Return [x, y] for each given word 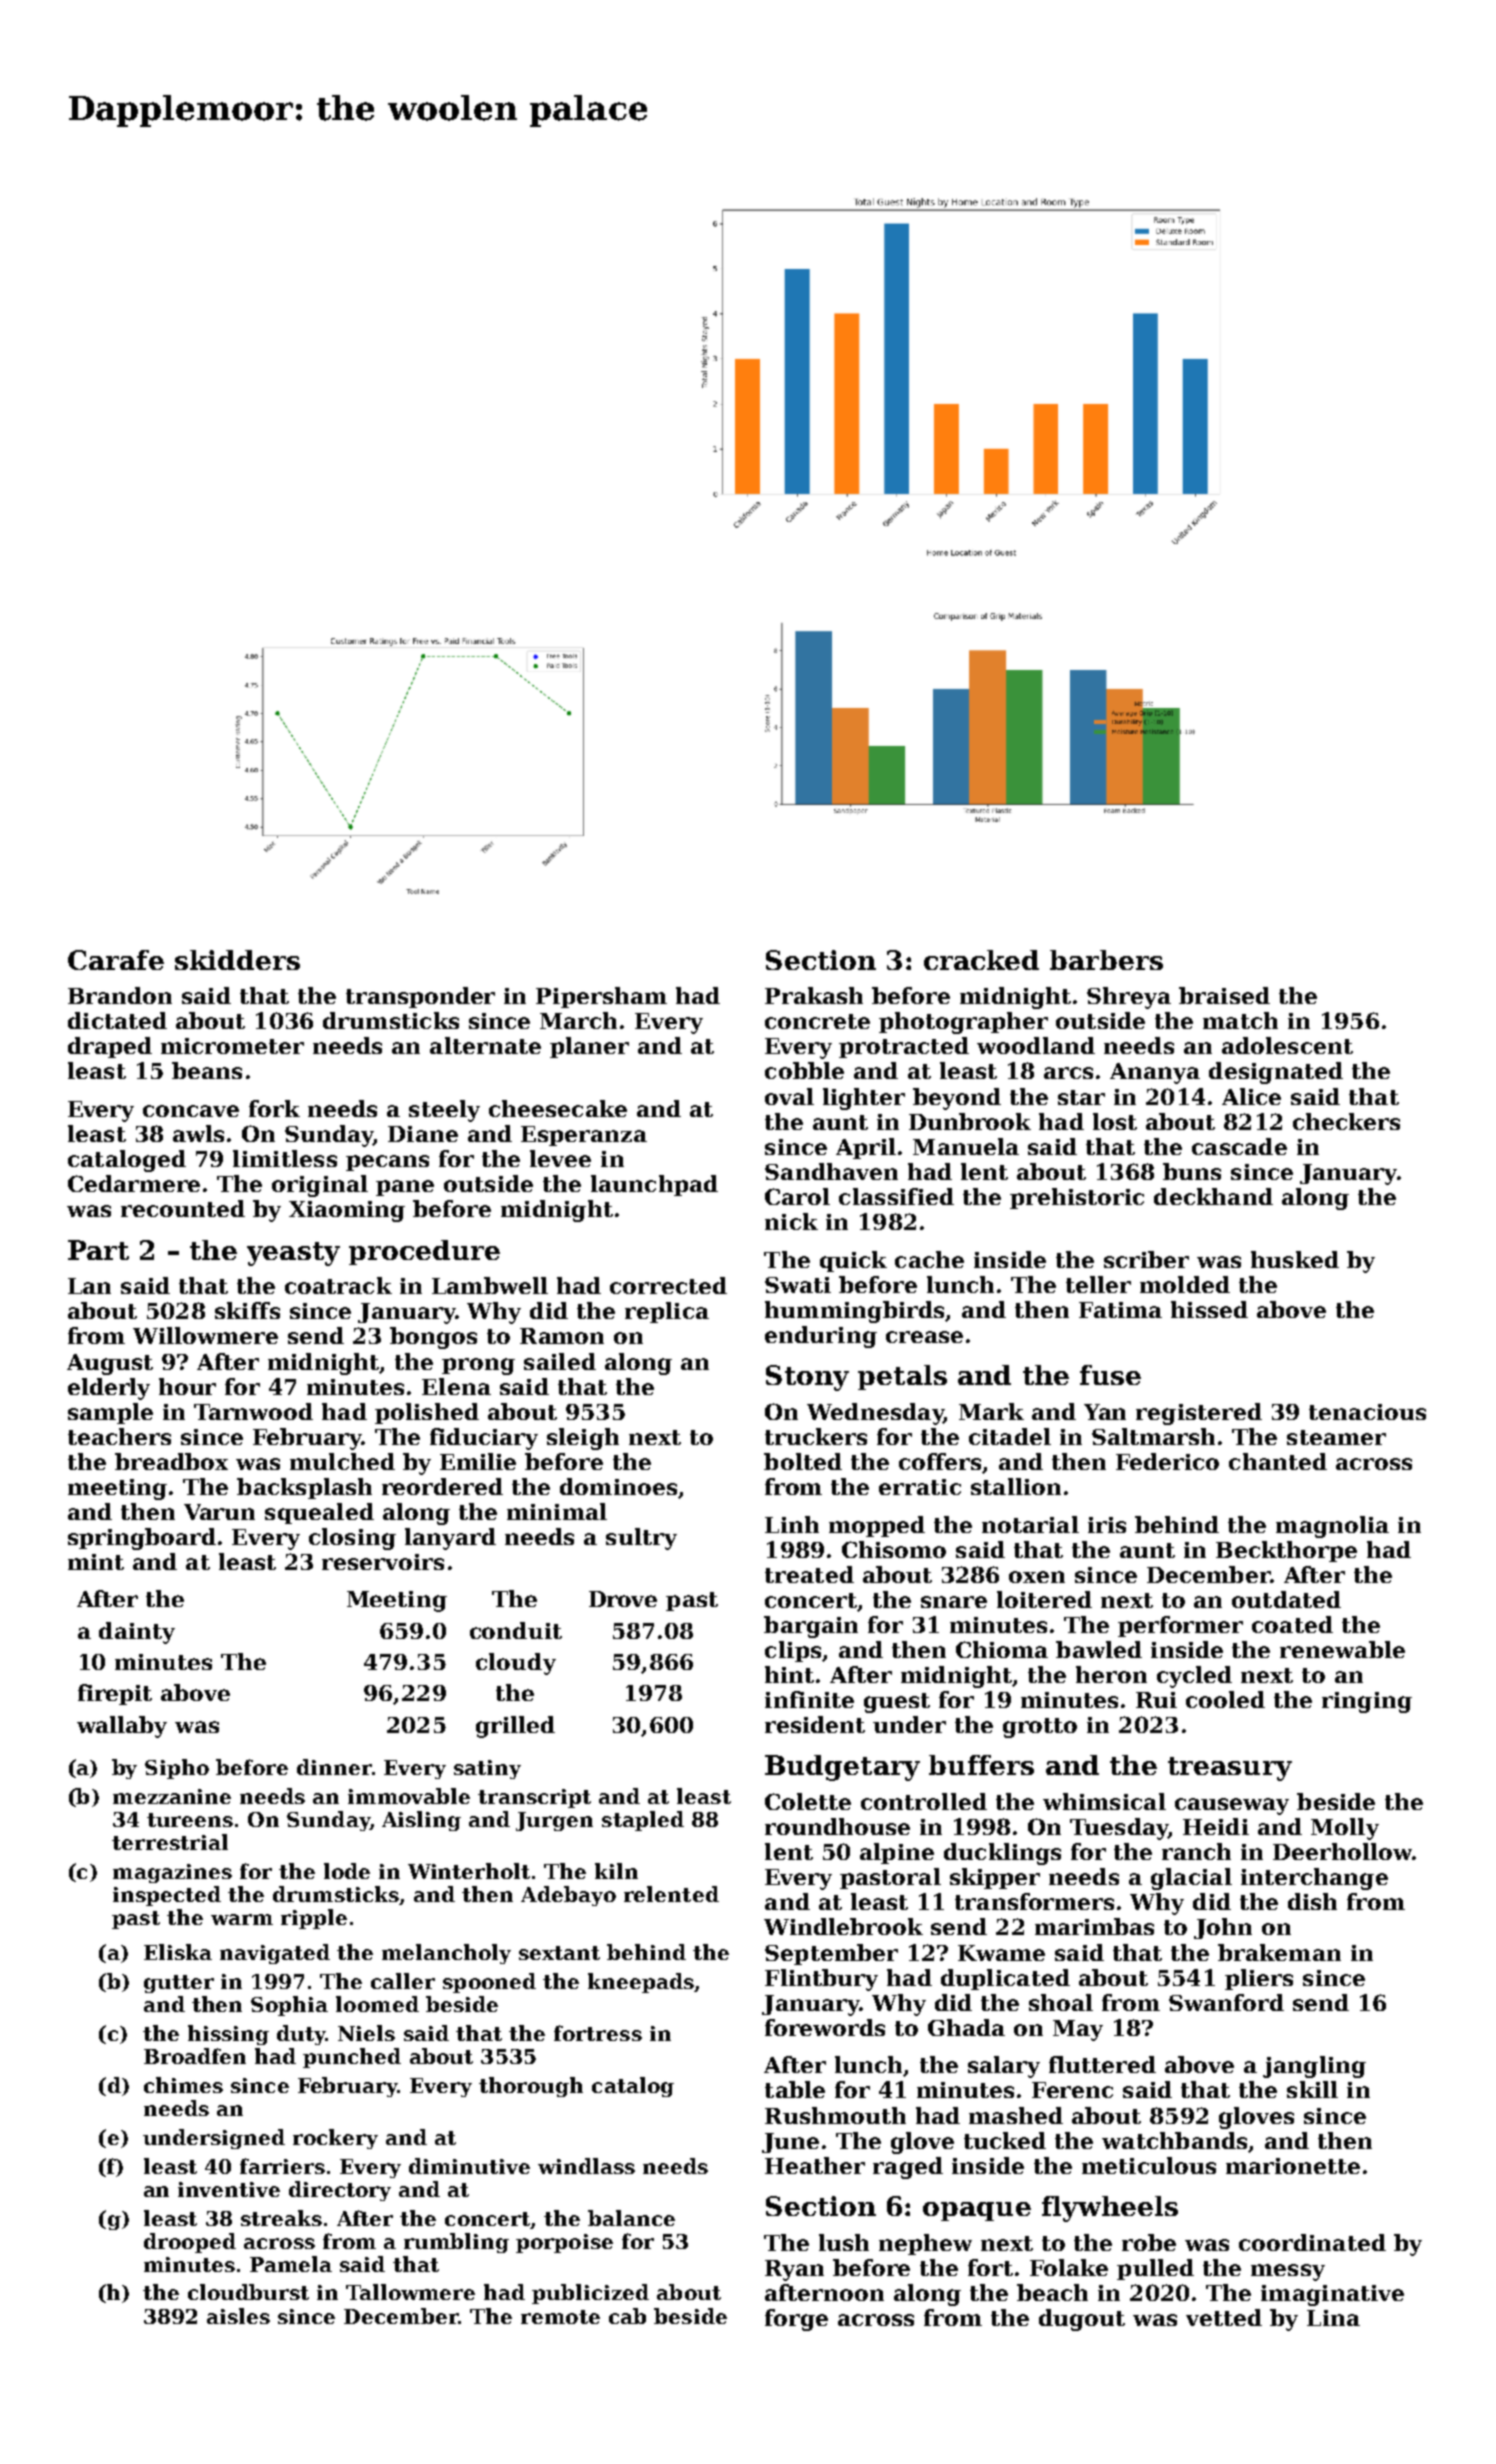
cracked [981, 960]
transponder [420, 997]
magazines [172, 1873]
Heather [815, 2165]
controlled [924, 1801]
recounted [183, 1208]
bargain [811, 1627]
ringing [1367, 1702]
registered [1199, 1414]
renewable [1342, 1649]
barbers [1106, 960]
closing [352, 1539]
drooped [190, 2243]
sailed [560, 1361]
